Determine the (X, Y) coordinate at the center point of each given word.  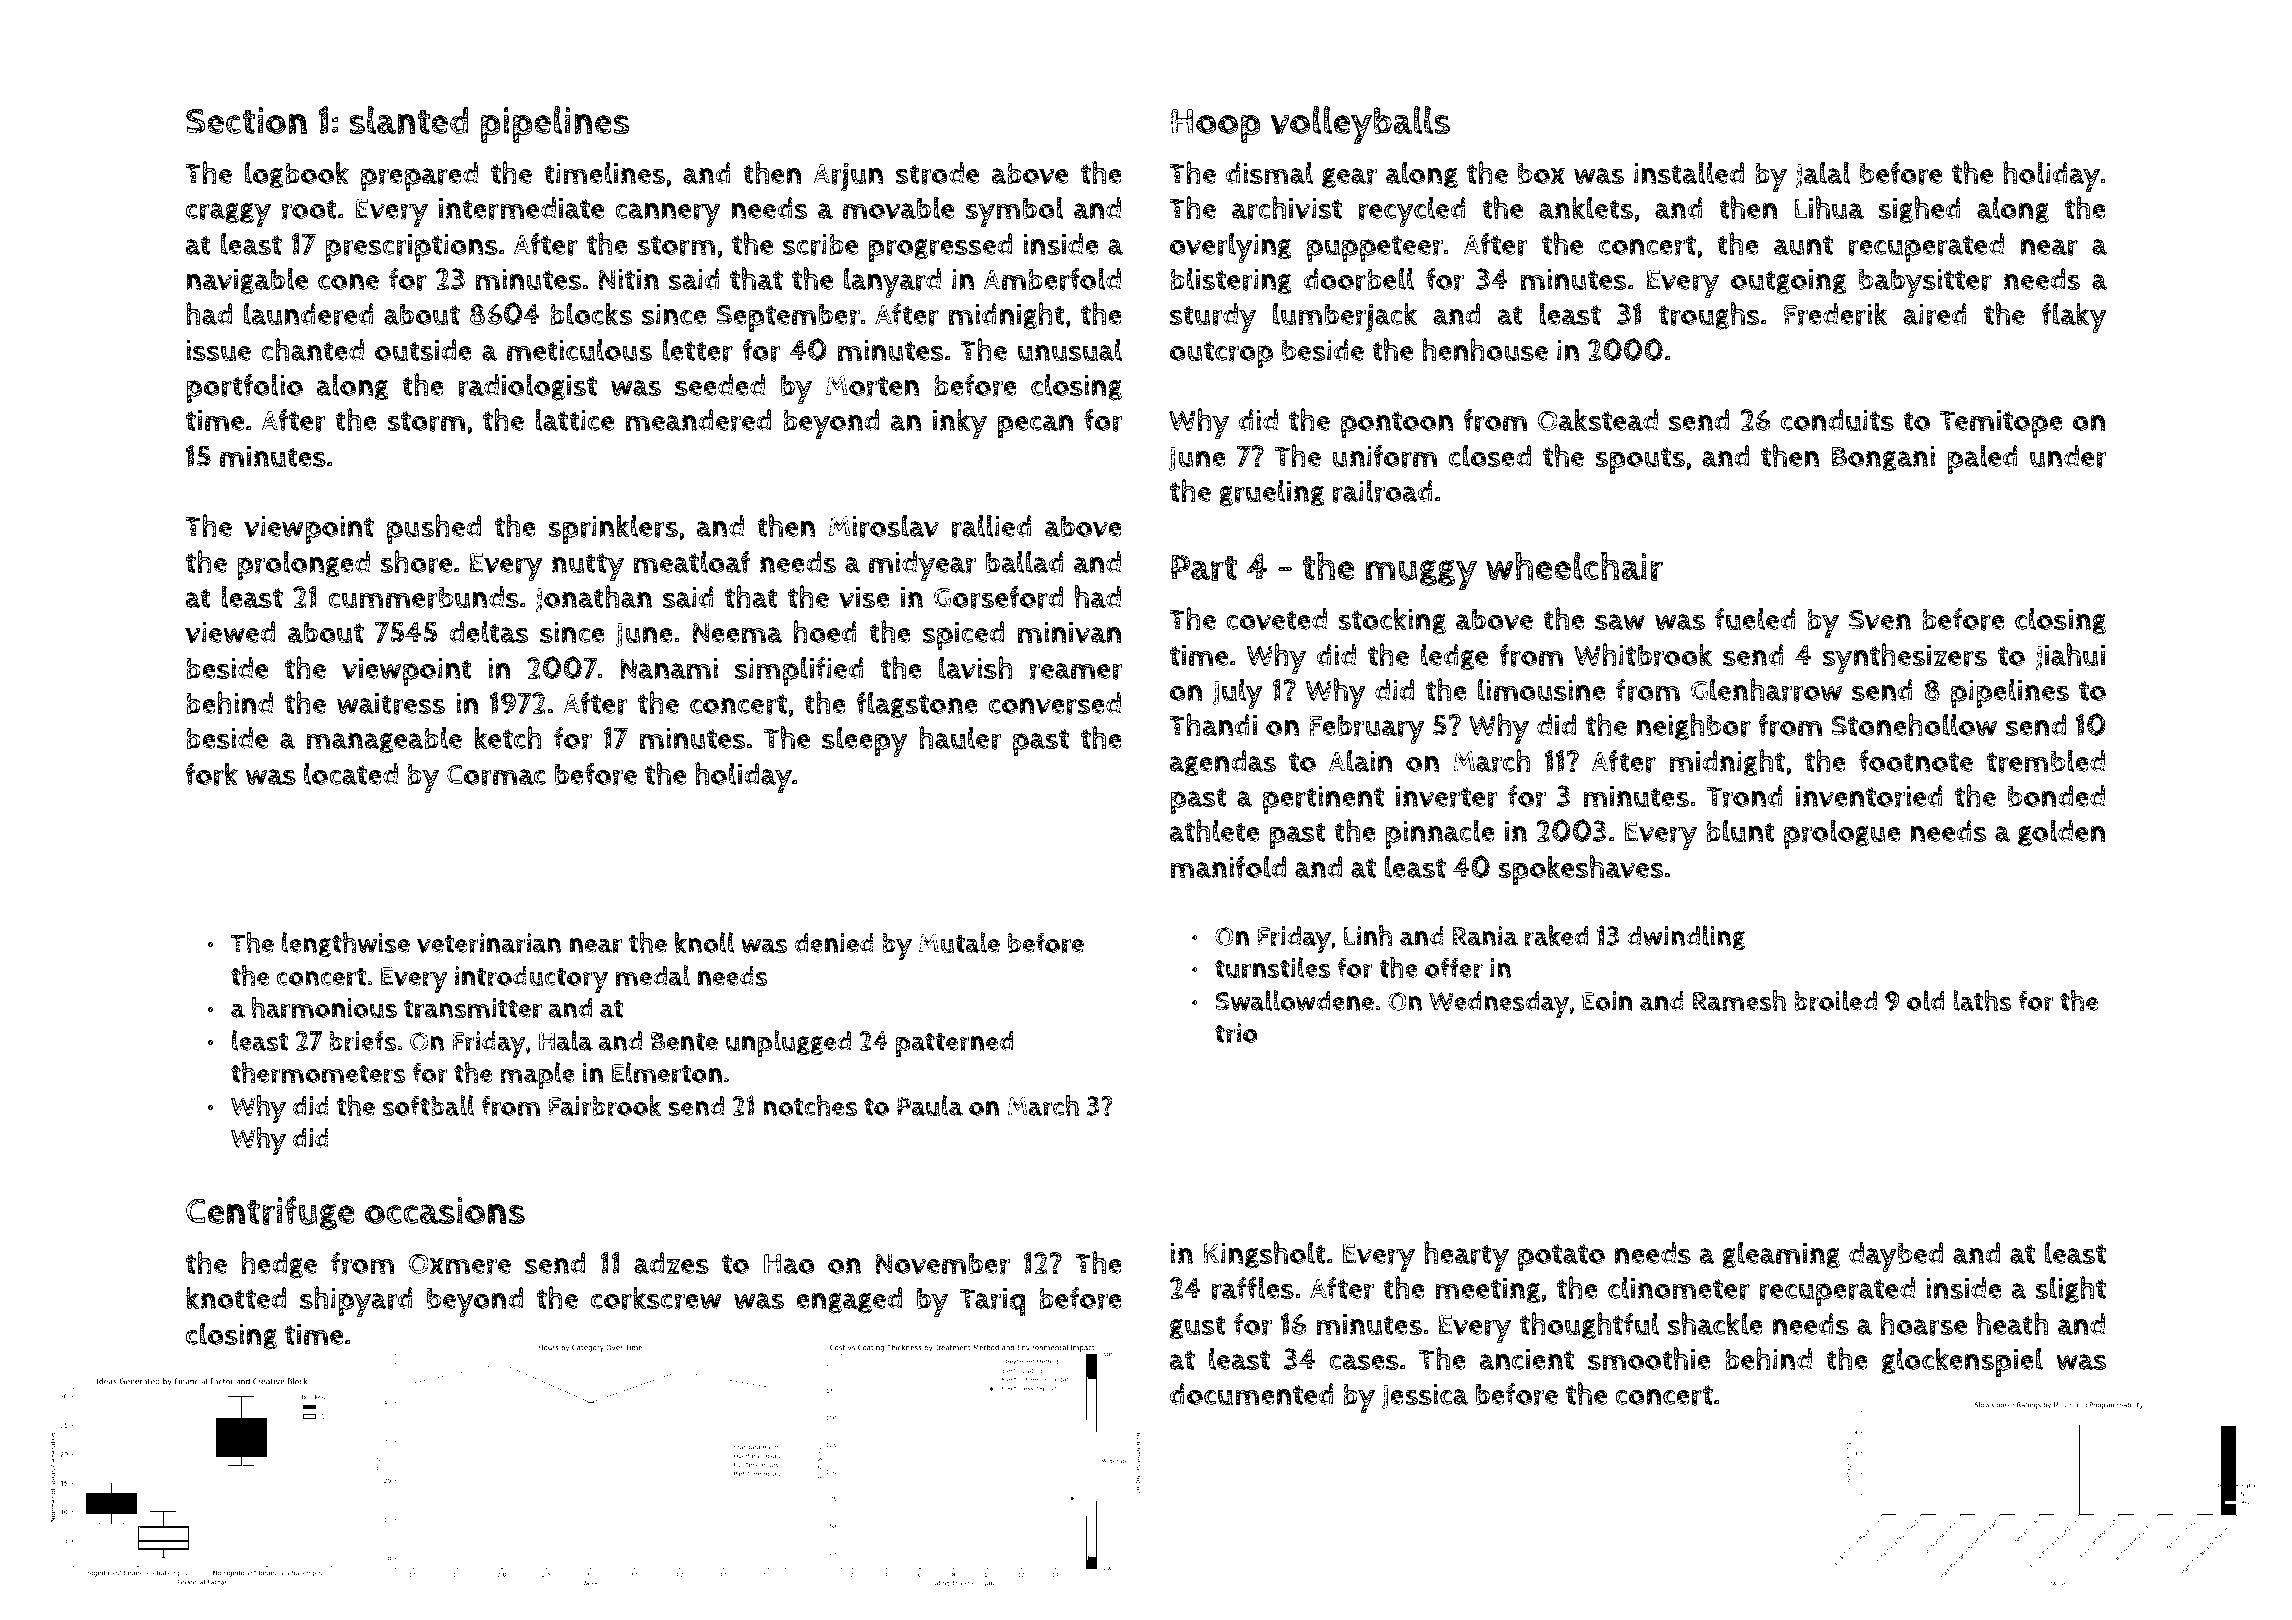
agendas (1222, 763)
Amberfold (1052, 279)
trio (1236, 1033)
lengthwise (346, 944)
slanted (409, 120)
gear (1349, 178)
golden (2062, 833)
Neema (738, 632)
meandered (698, 420)
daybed (1896, 1257)
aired (1935, 314)
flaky (2074, 317)
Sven (1880, 619)
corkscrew (656, 1298)
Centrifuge (270, 1213)
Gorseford (998, 597)
